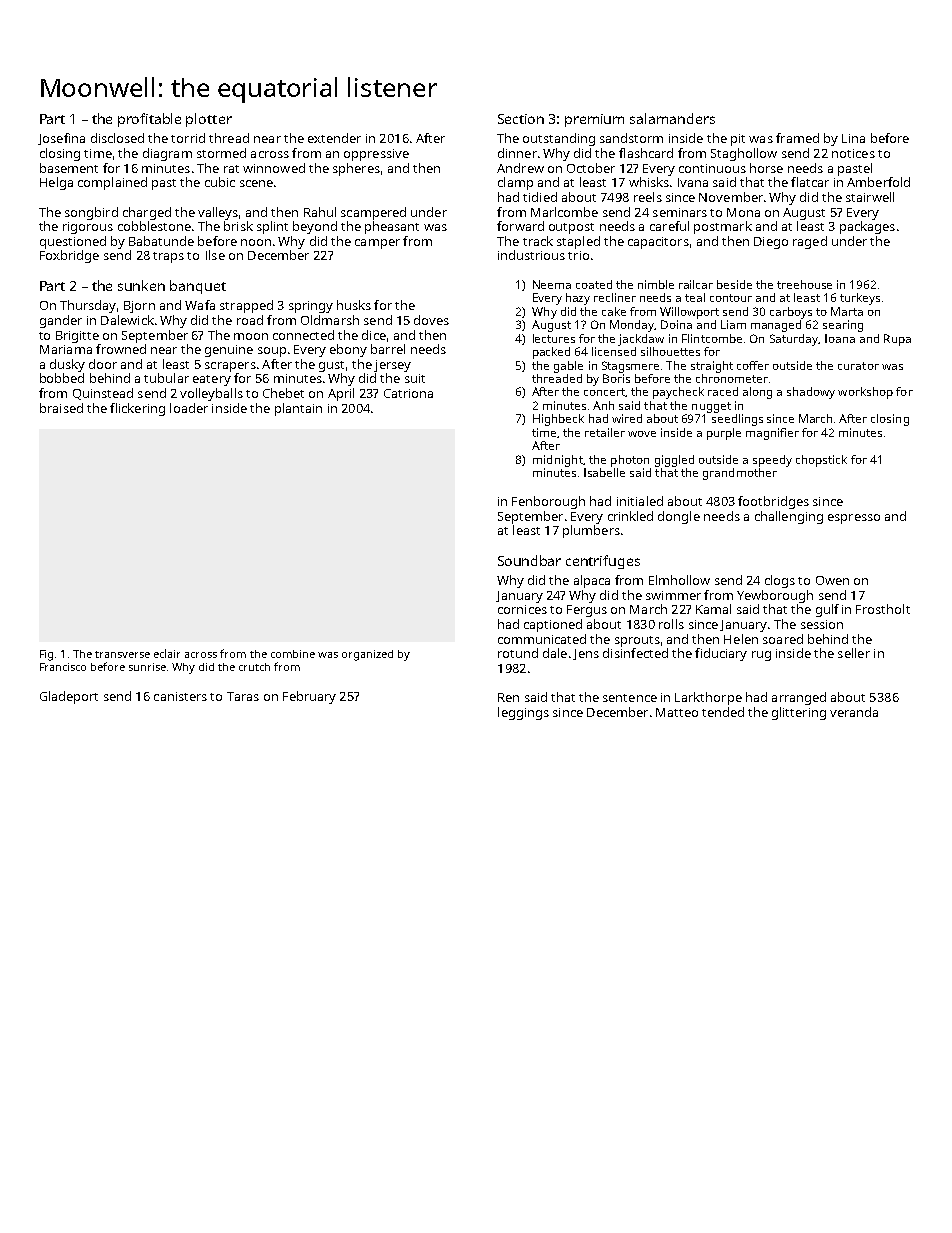  What do you see at coordinates (112, 183) in the screenshot?
I see `complained` at bounding box center [112, 183].
